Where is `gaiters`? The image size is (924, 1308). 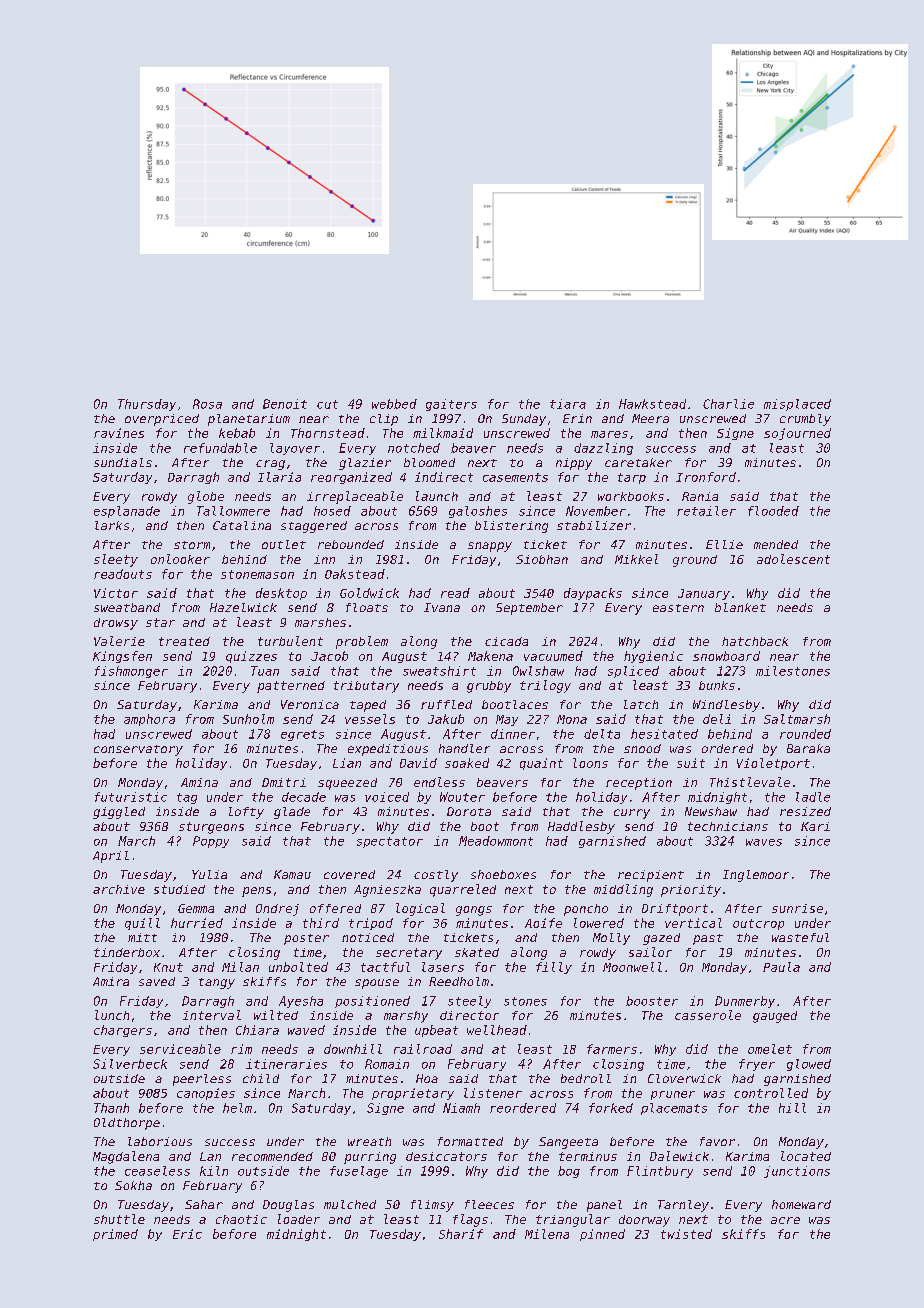
gaiters is located at coordinates (451, 405).
